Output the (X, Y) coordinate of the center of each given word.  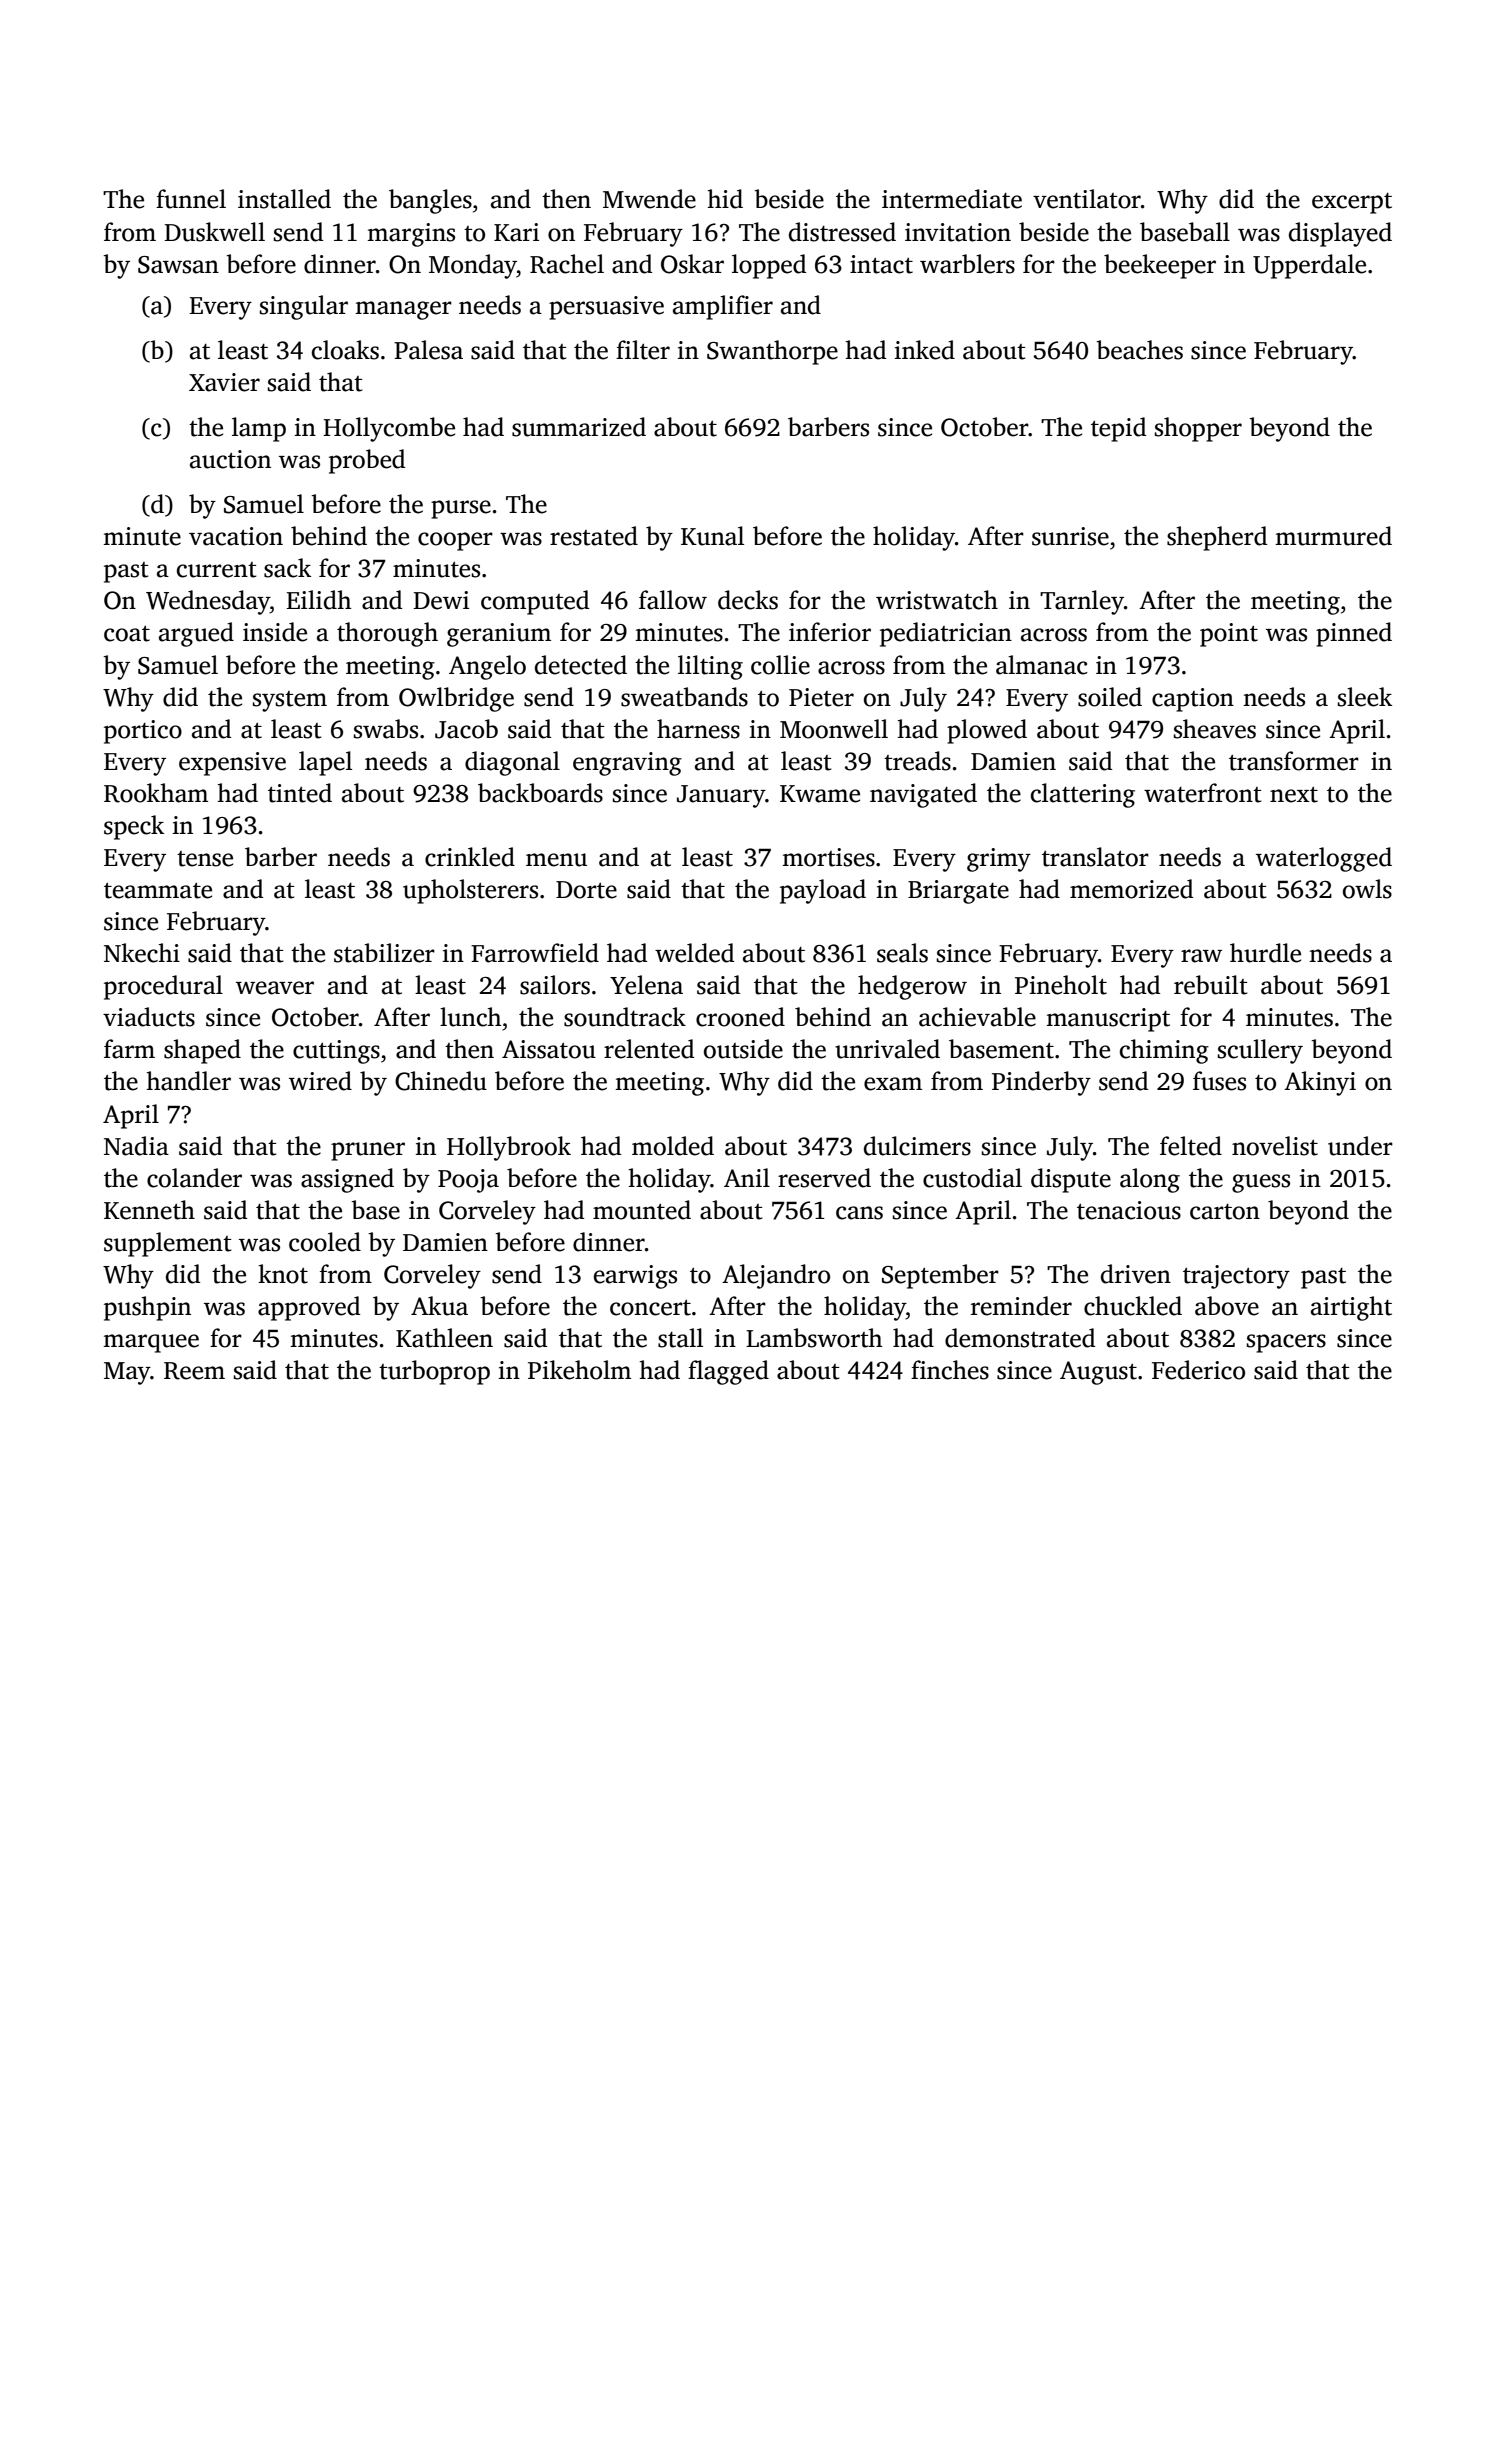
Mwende (649, 199)
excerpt (1352, 203)
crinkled (470, 857)
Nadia (136, 1146)
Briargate (958, 892)
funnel (191, 199)
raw (1201, 956)
